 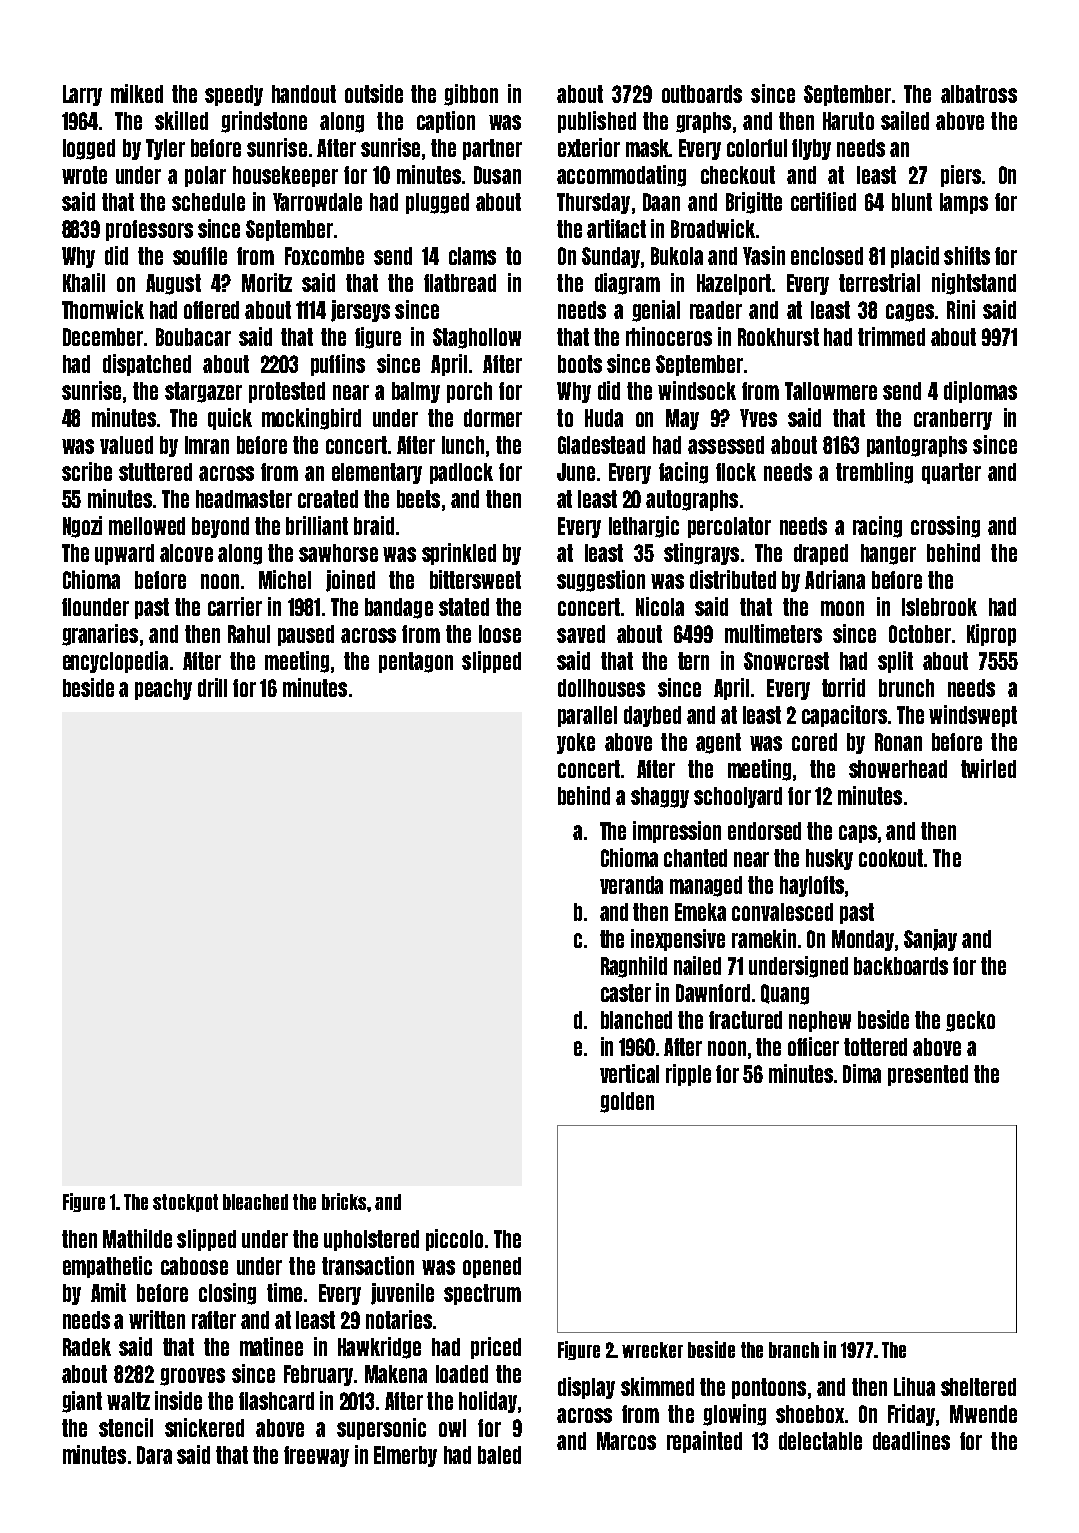 I want to click on Dara, so click(x=154, y=1455).
